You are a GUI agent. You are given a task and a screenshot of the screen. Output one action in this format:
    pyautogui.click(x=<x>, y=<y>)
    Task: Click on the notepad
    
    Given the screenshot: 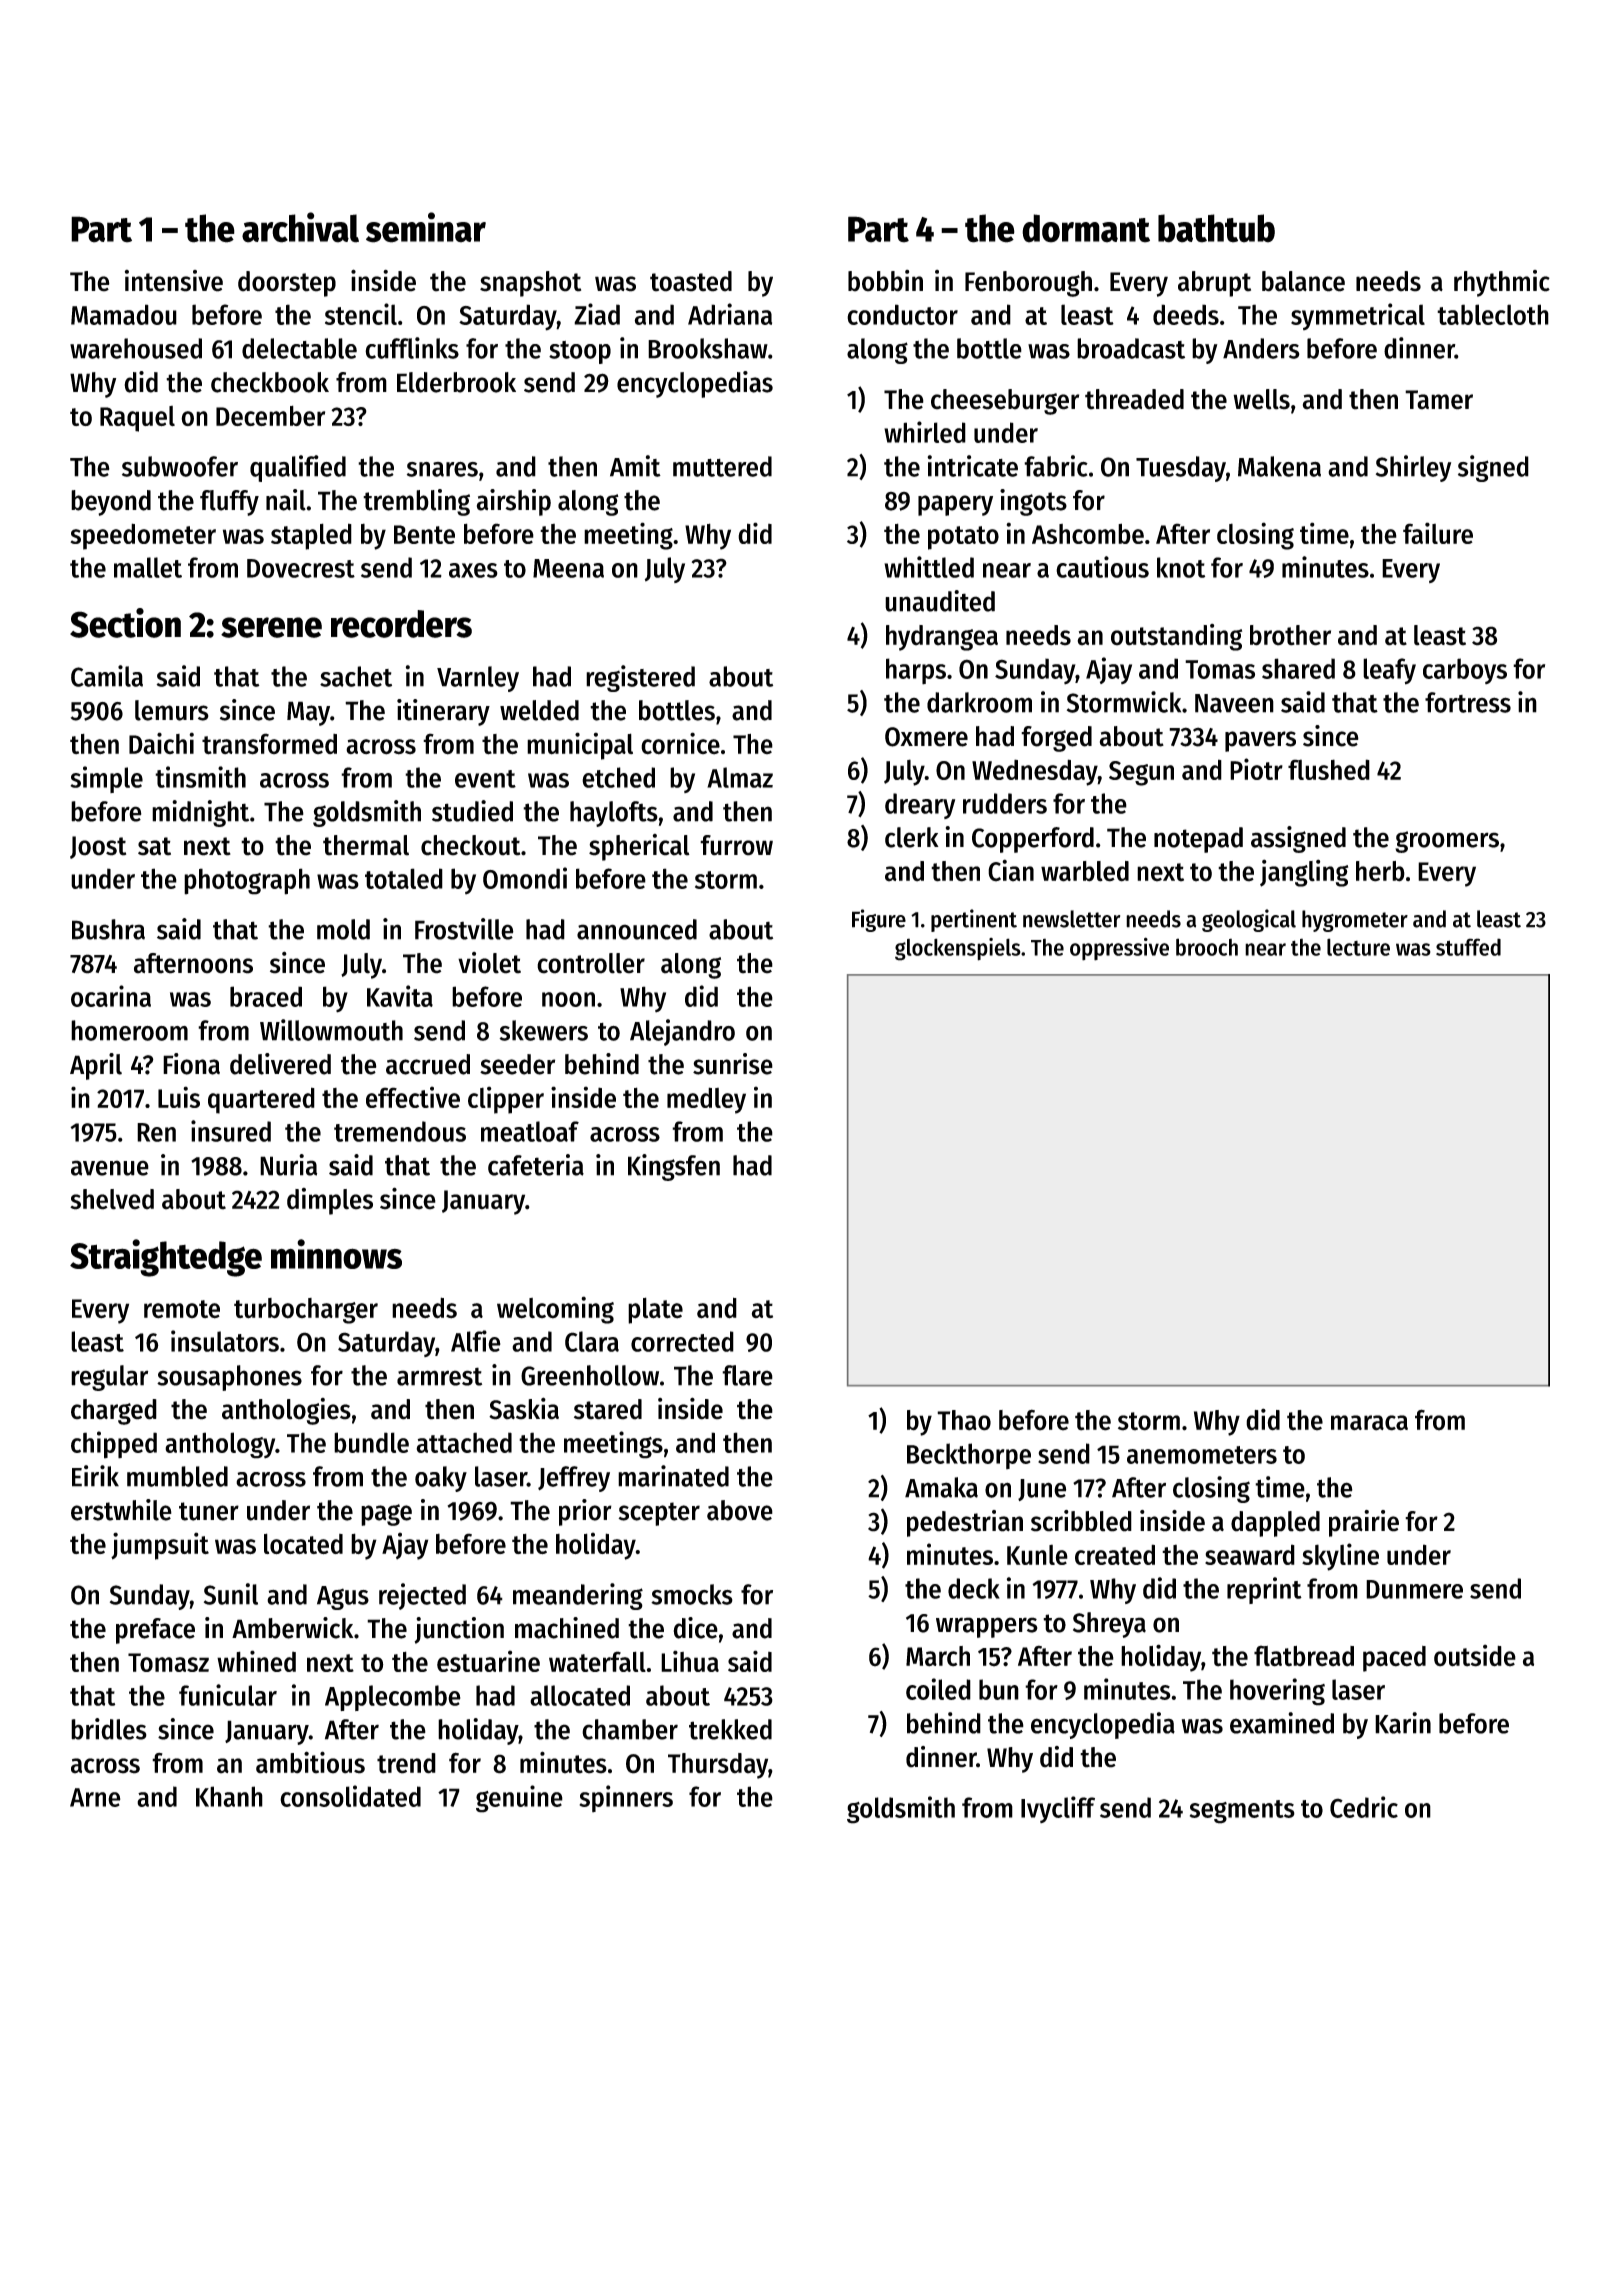 What is the action you would take?
    pyautogui.click(x=1198, y=840)
